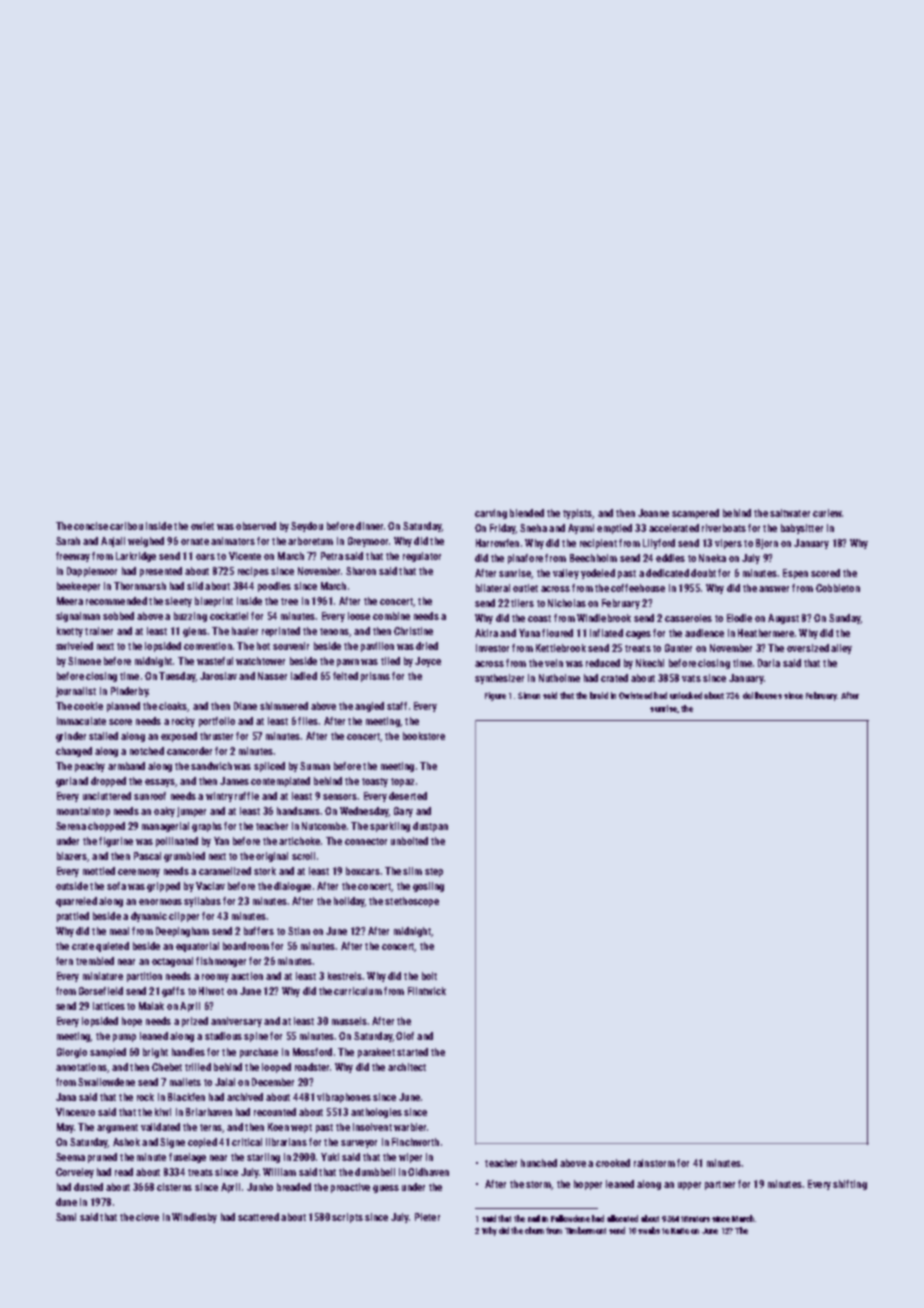 This screenshot has width=924, height=1308. What do you see at coordinates (795, 574) in the screenshot?
I see `Espen` at bounding box center [795, 574].
